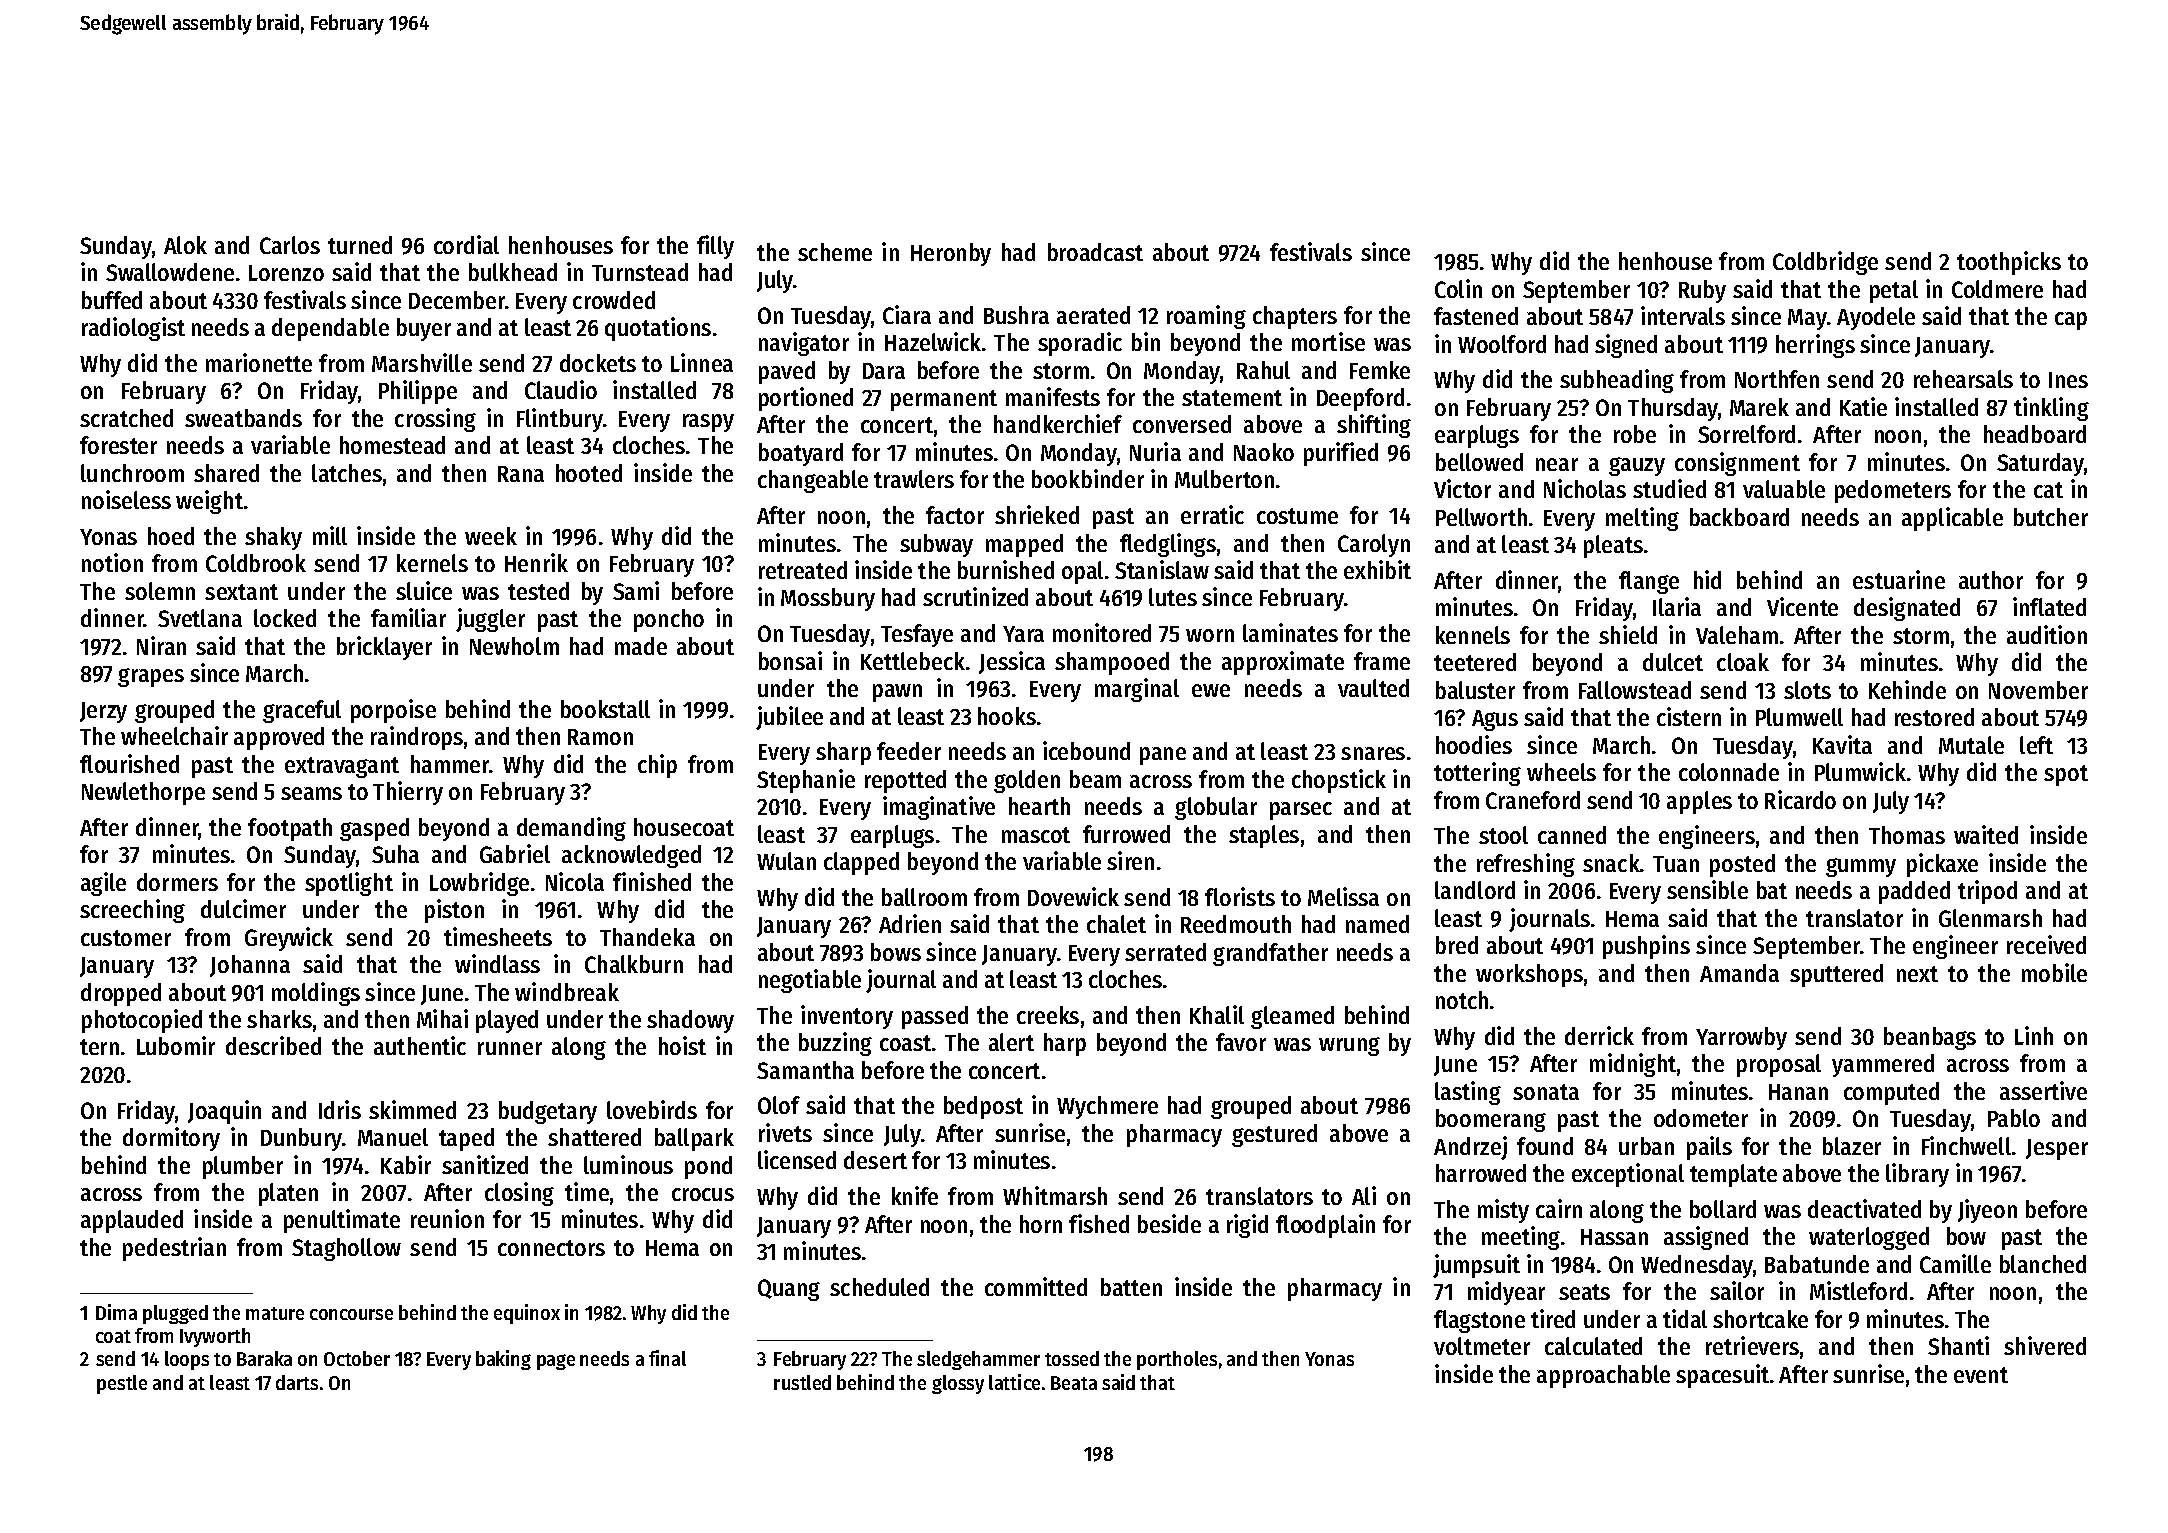 The image size is (2168, 1533). I want to click on homestead, so click(392, 445).
